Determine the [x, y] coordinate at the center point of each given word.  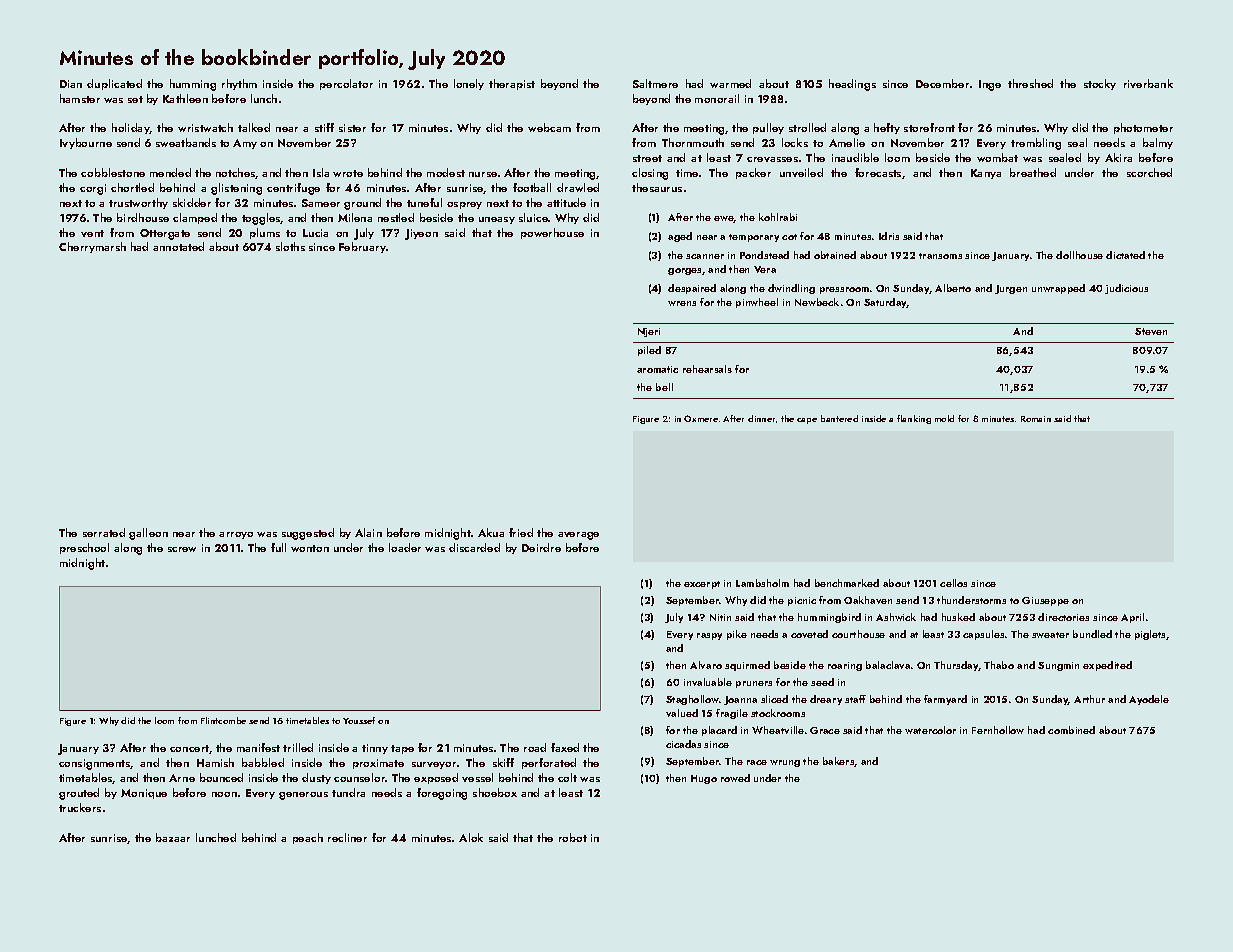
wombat [997, 157]
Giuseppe [1045, 601]
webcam [549, 127]
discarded [474, 547]
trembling [1036, 144]
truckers [80, 807]
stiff [324, 127]
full [278, 547]
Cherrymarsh [92, 247]
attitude [566, 202]
